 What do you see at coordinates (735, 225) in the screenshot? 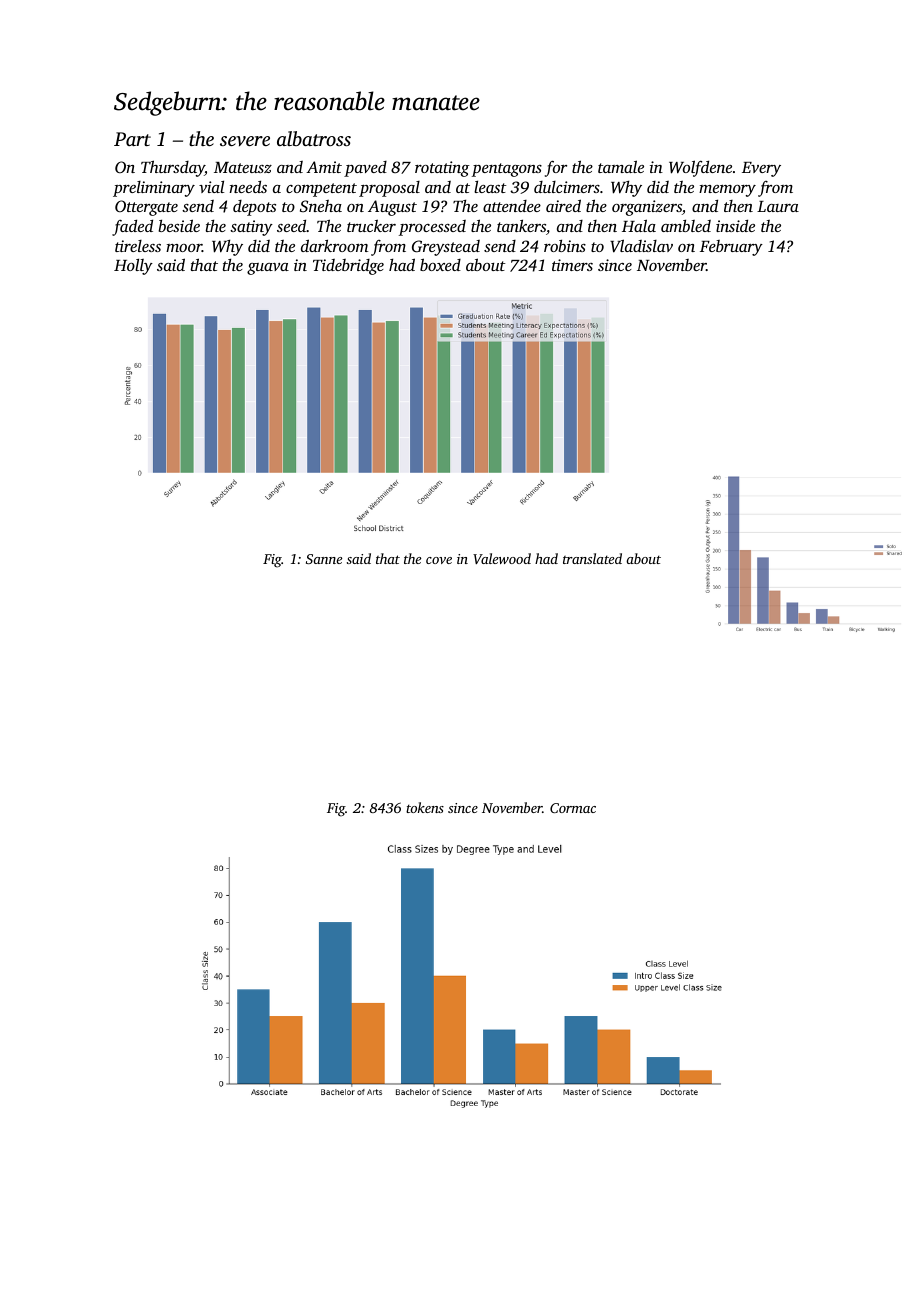
I see `inside` at bounding box center [735, 225].
